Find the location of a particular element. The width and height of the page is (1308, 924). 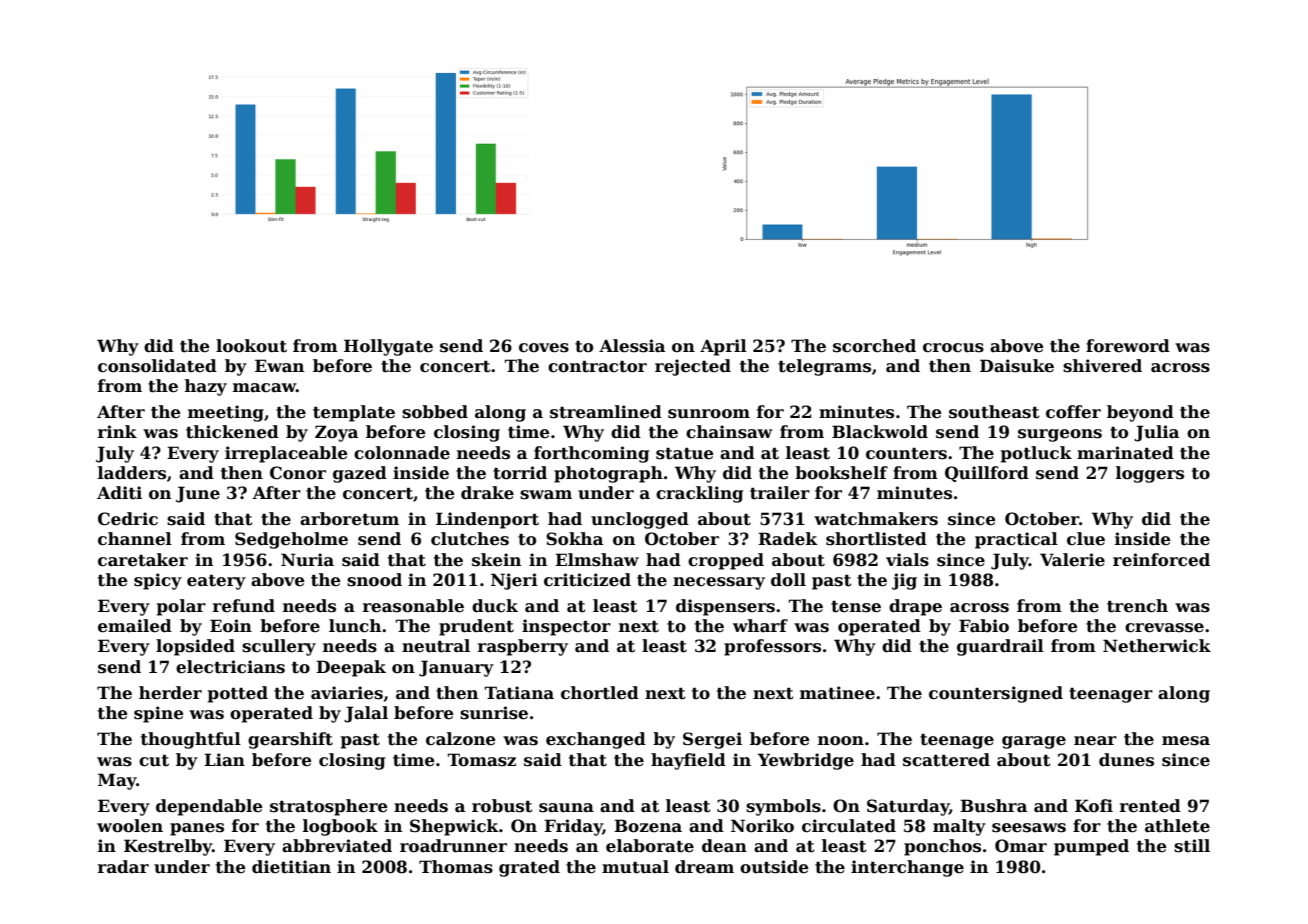

shivered is located at coordinates (1102, 366).
